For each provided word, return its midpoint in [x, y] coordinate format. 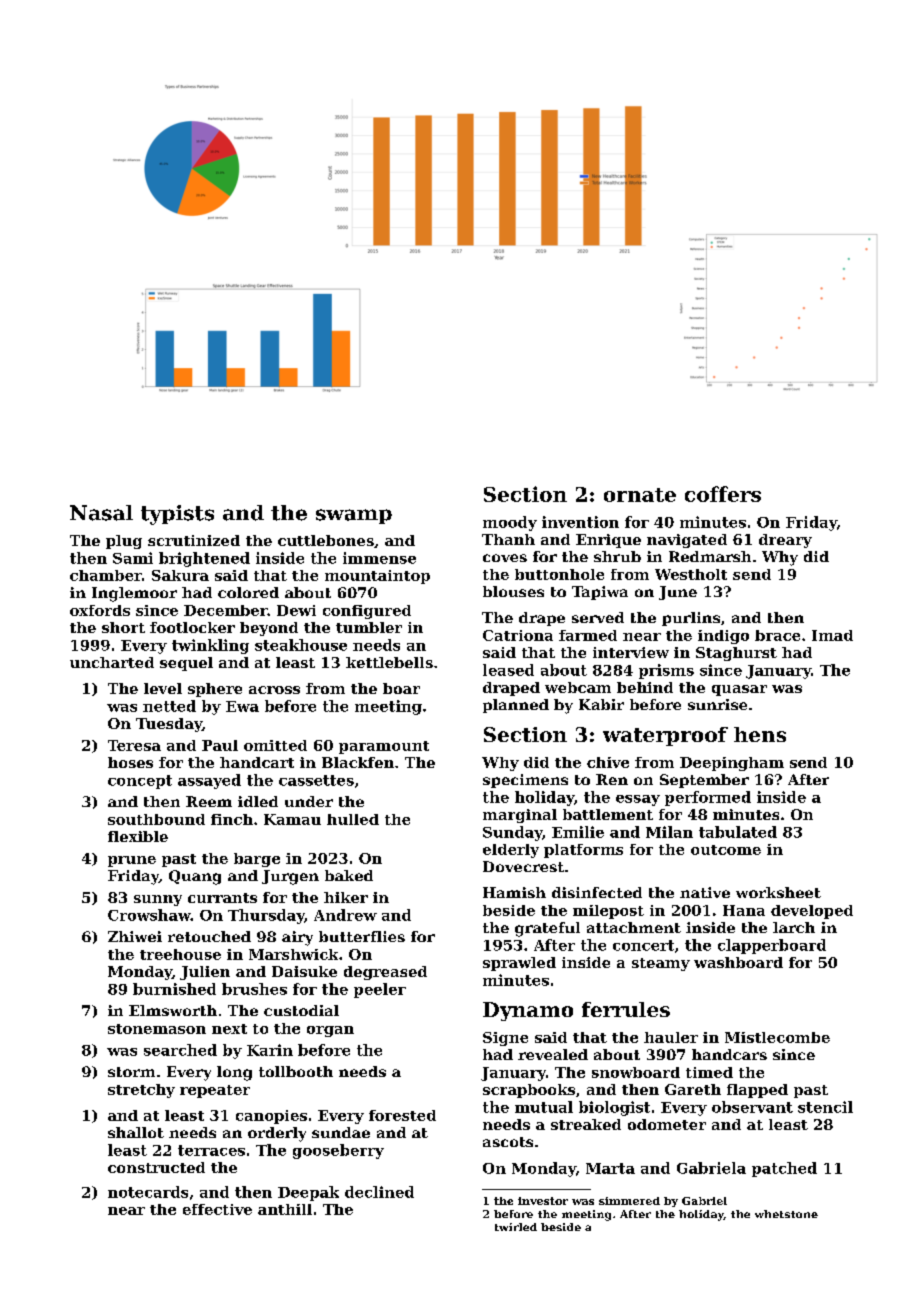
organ [330, 1031]
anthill [285, 1209]
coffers [723, 494]
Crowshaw [149, 915]
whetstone [786, 1214]
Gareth [693, 1089]
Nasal [101, 513]
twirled [516, 1227]
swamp [354, 516]
